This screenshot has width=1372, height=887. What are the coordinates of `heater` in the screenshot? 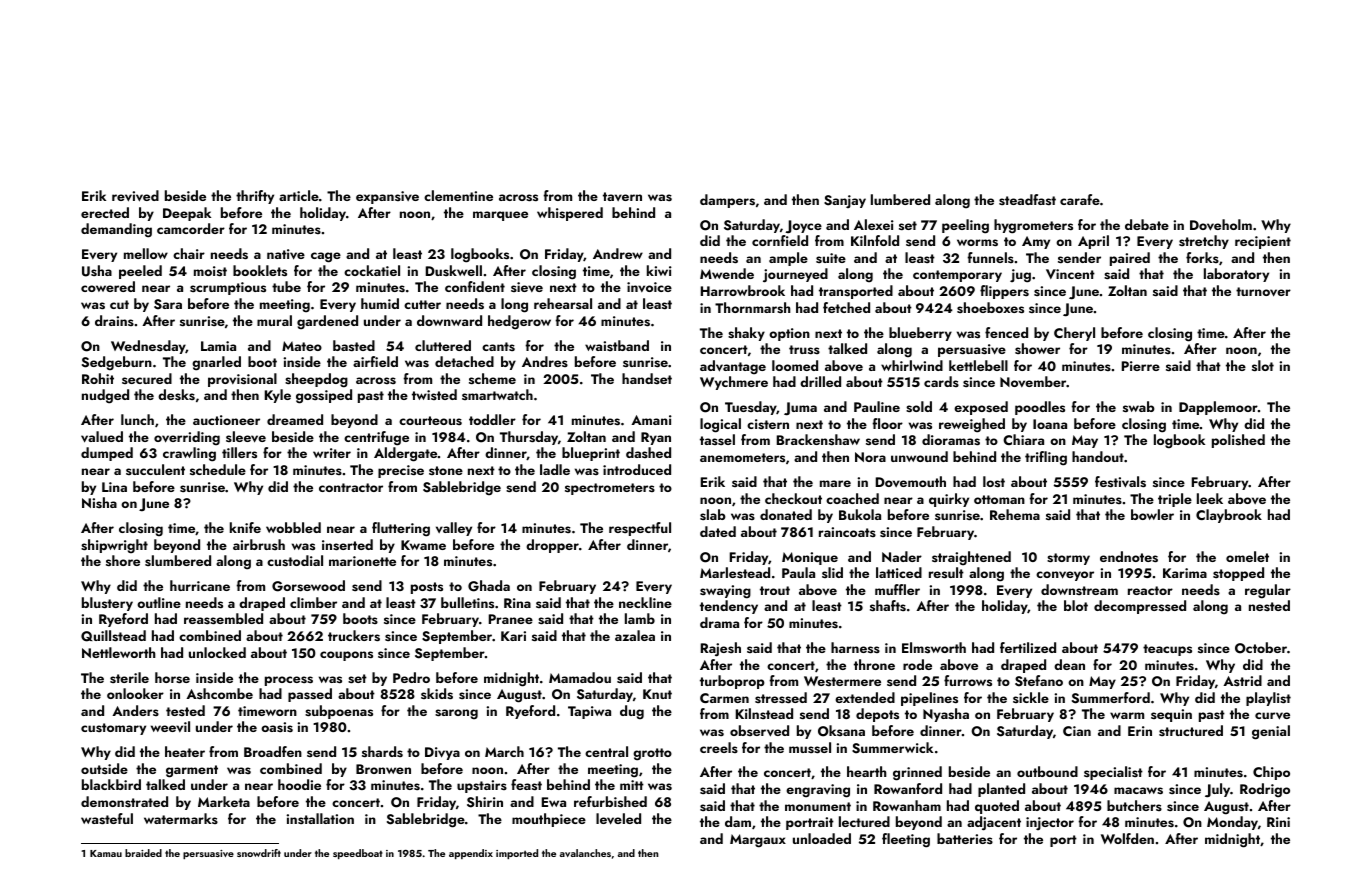 It's located at (185, 751).
